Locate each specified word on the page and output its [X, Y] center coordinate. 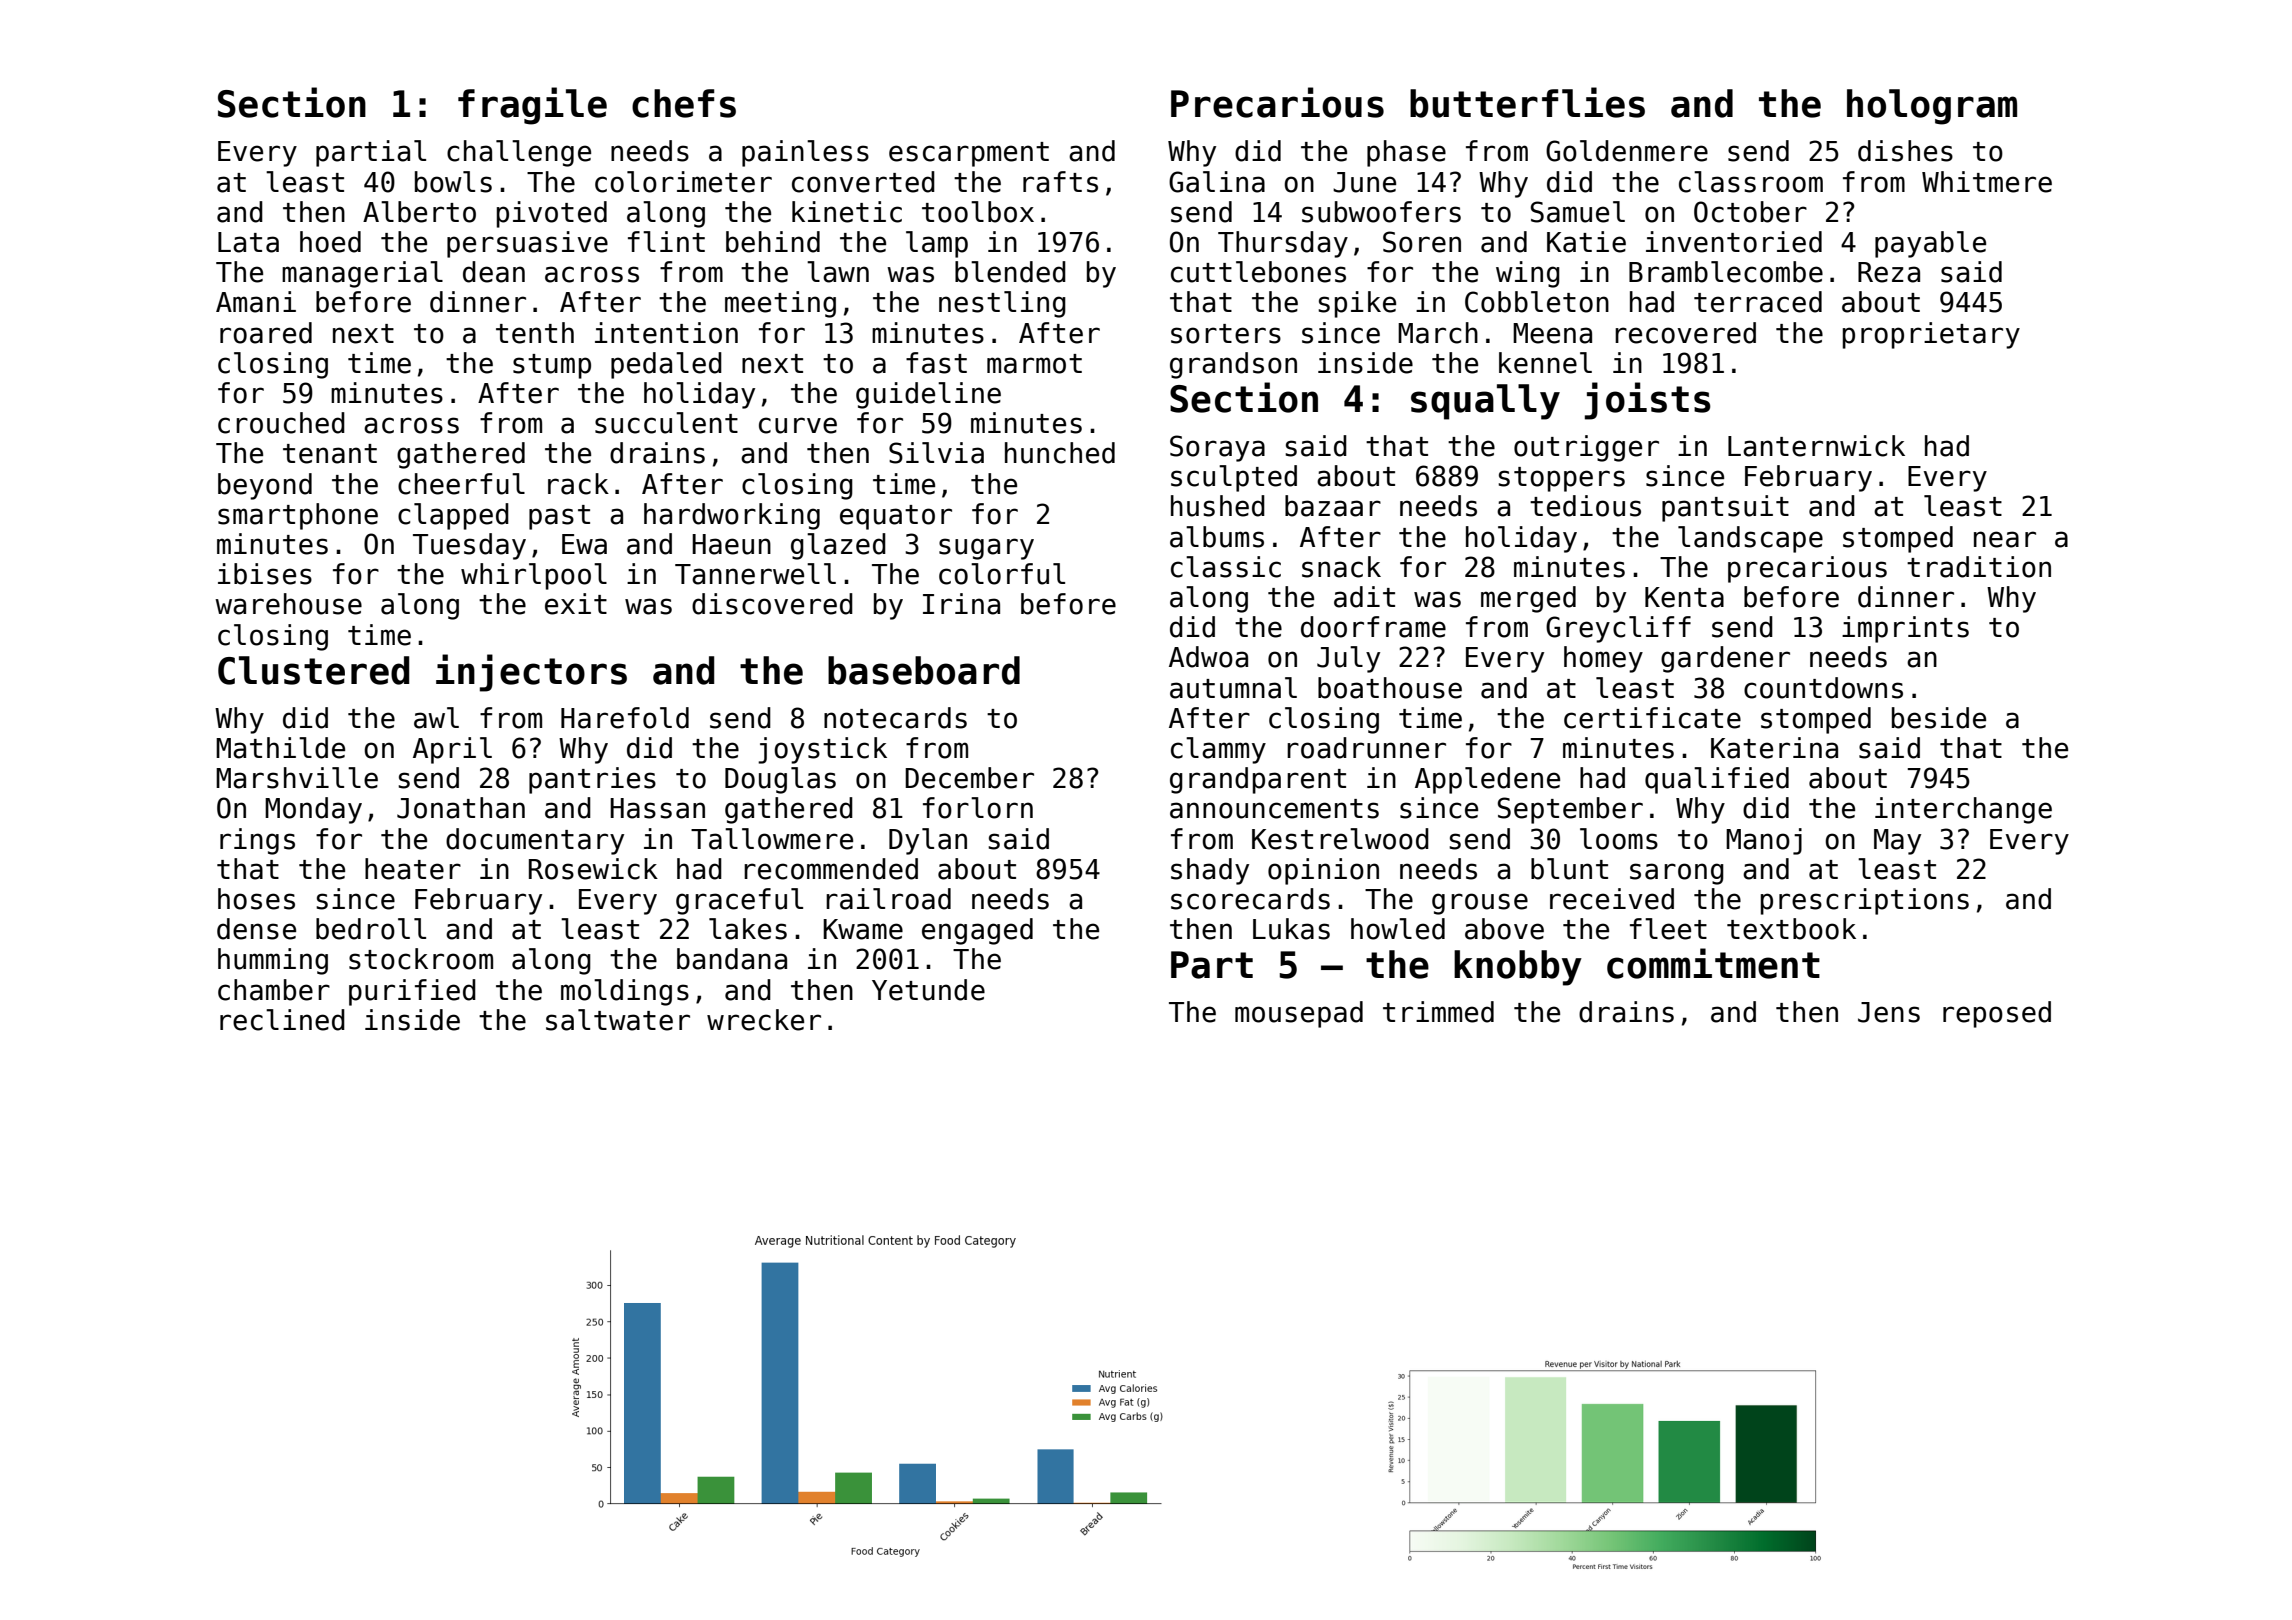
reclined [282, 1020]
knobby [1518, 968]
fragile [532, 106]
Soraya [1217, 448]
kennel [1545, 363]
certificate [1652, 718]
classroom [1751, 182]
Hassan [657, 808]
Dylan [928, 841]
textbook [1791, 929]
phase [1406, 153]
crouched [281, 423]
